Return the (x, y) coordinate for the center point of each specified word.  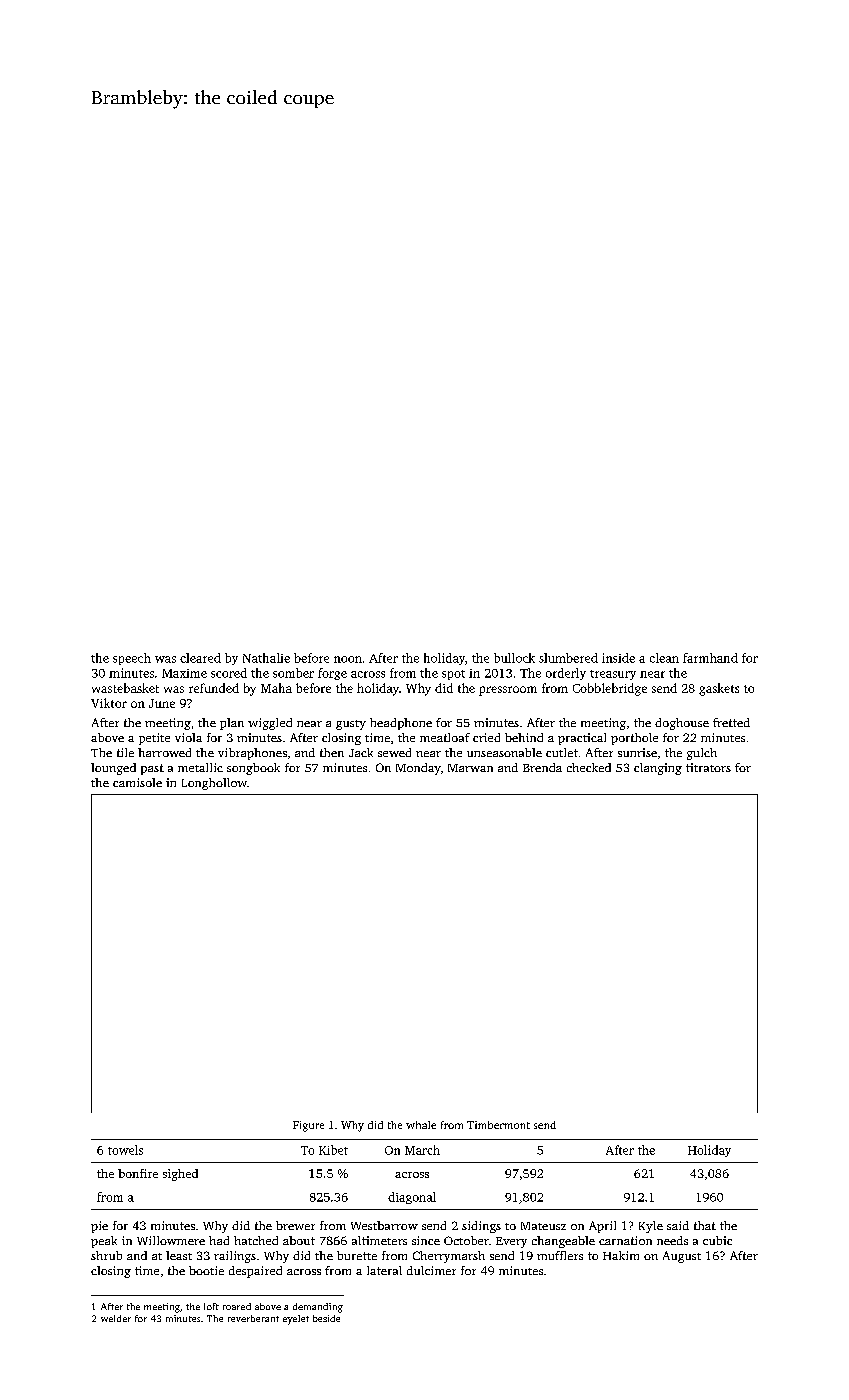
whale (421, 1125)
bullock (514, 658)
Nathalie (266, 658)
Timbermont (498, 1125)
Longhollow (214, 784)
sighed (180, 1175)
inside (618, 658)
